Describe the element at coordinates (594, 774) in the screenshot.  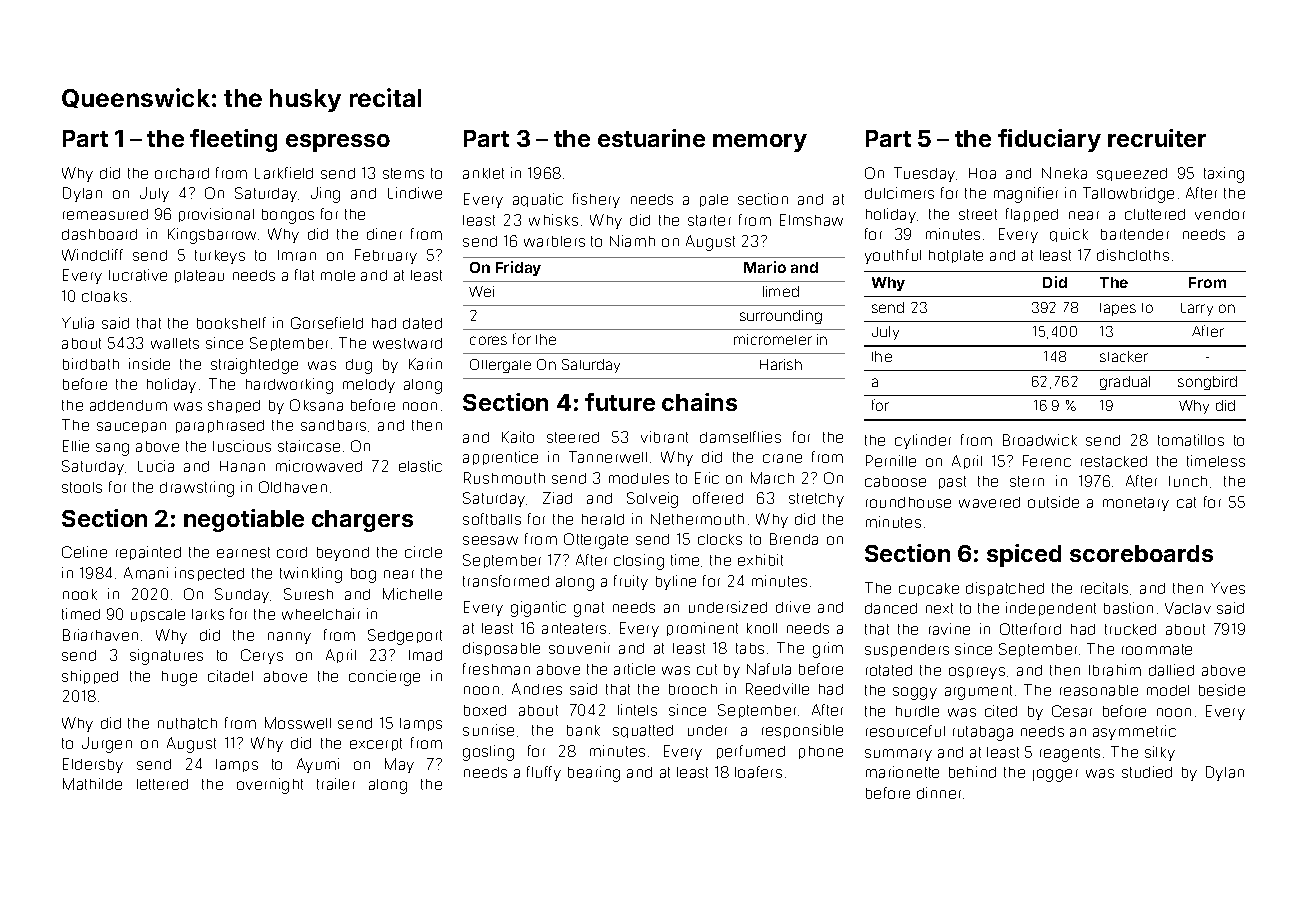
I see `bearing` at that location.
